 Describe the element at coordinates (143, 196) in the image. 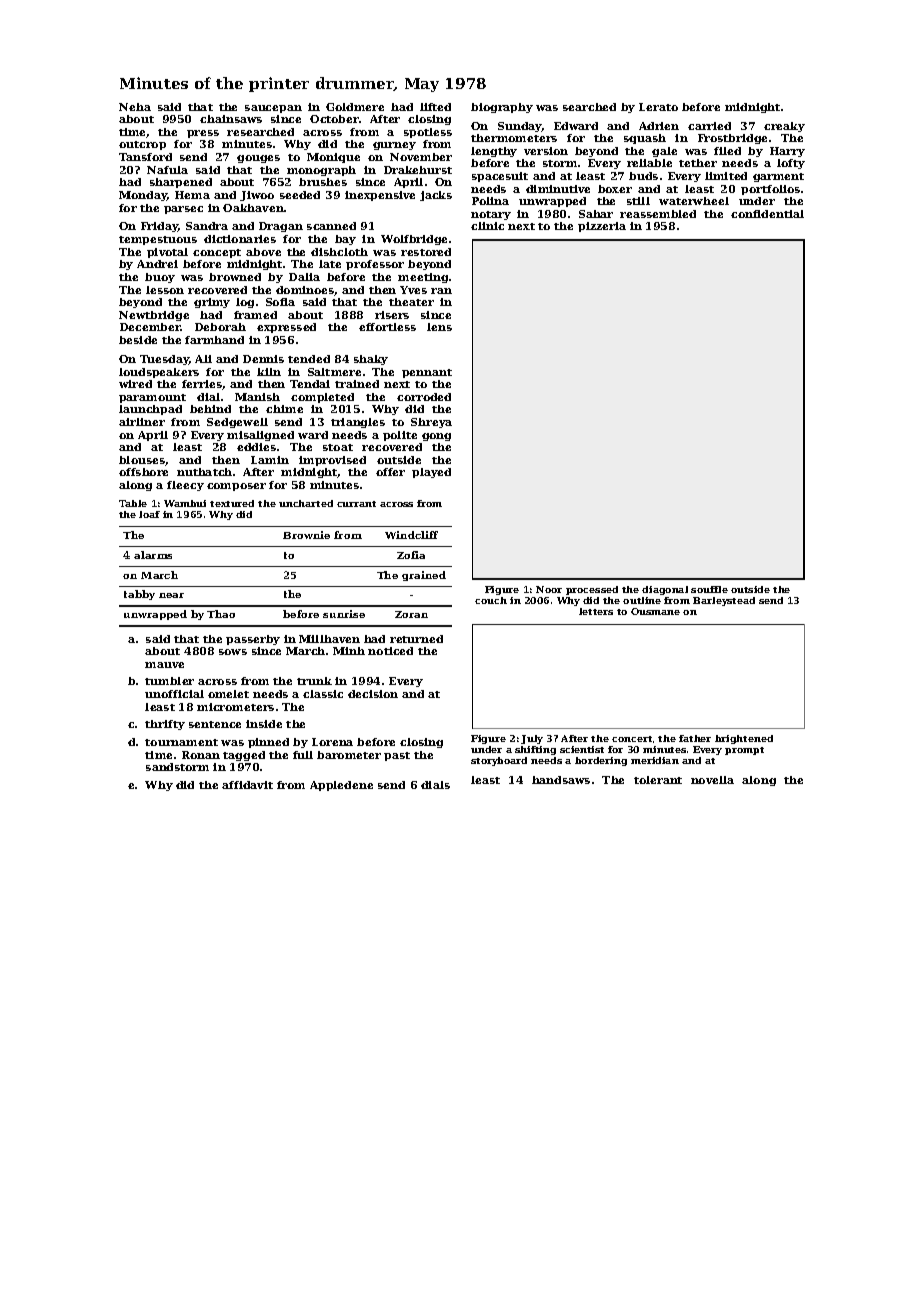

I see `Monday` at that location.
